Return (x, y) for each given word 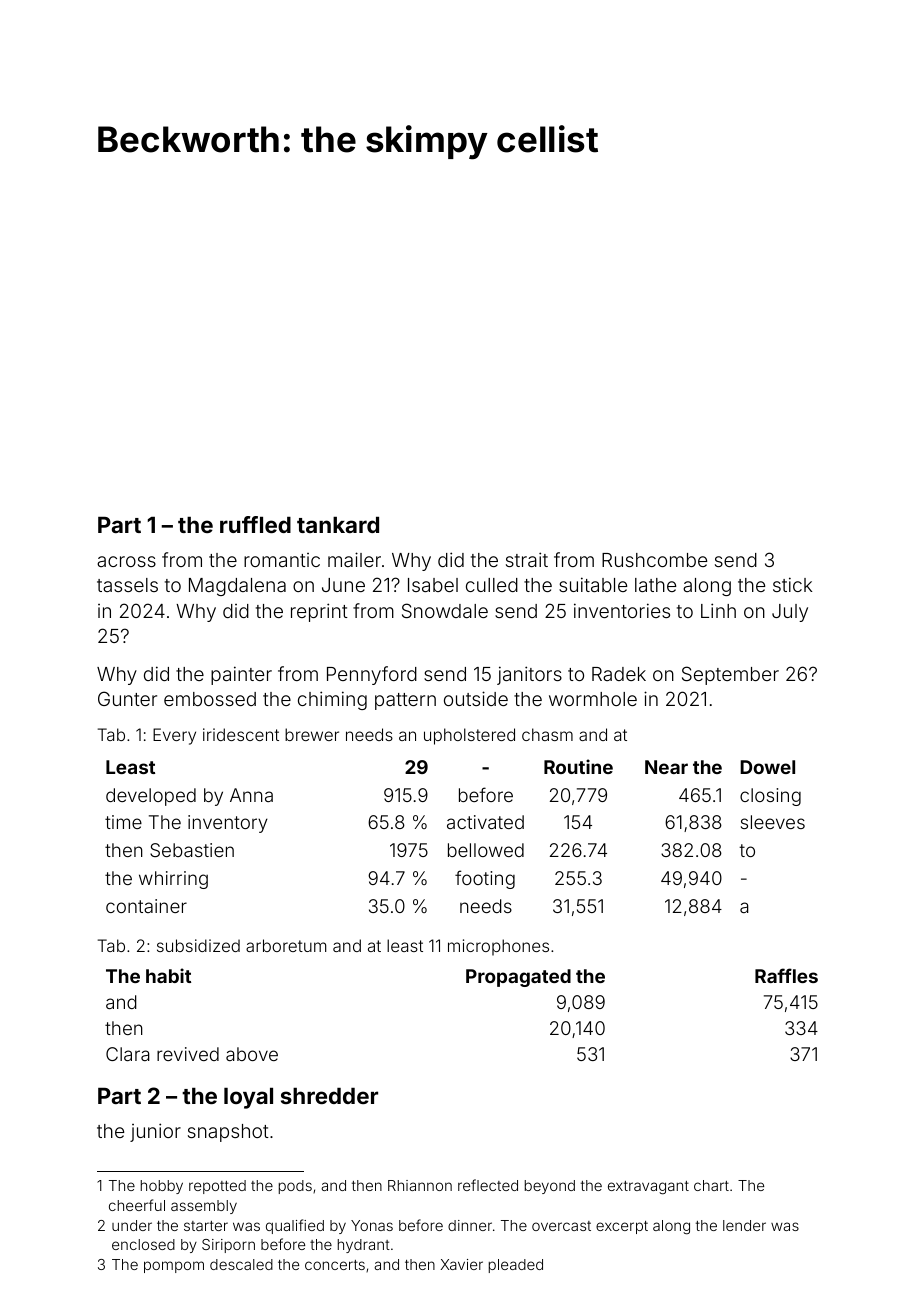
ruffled (255, 524)
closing (770, 797)
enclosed (143, 1244)
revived (188, 1054)
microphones (498, 947)
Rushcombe (654, 560)
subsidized (198, 945)
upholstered (469, 736)
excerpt (622, 1227)
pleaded (516, 1266)
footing (485, 879)
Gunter (127, 698)
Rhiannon (420, 1185)
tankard (338, 525)
